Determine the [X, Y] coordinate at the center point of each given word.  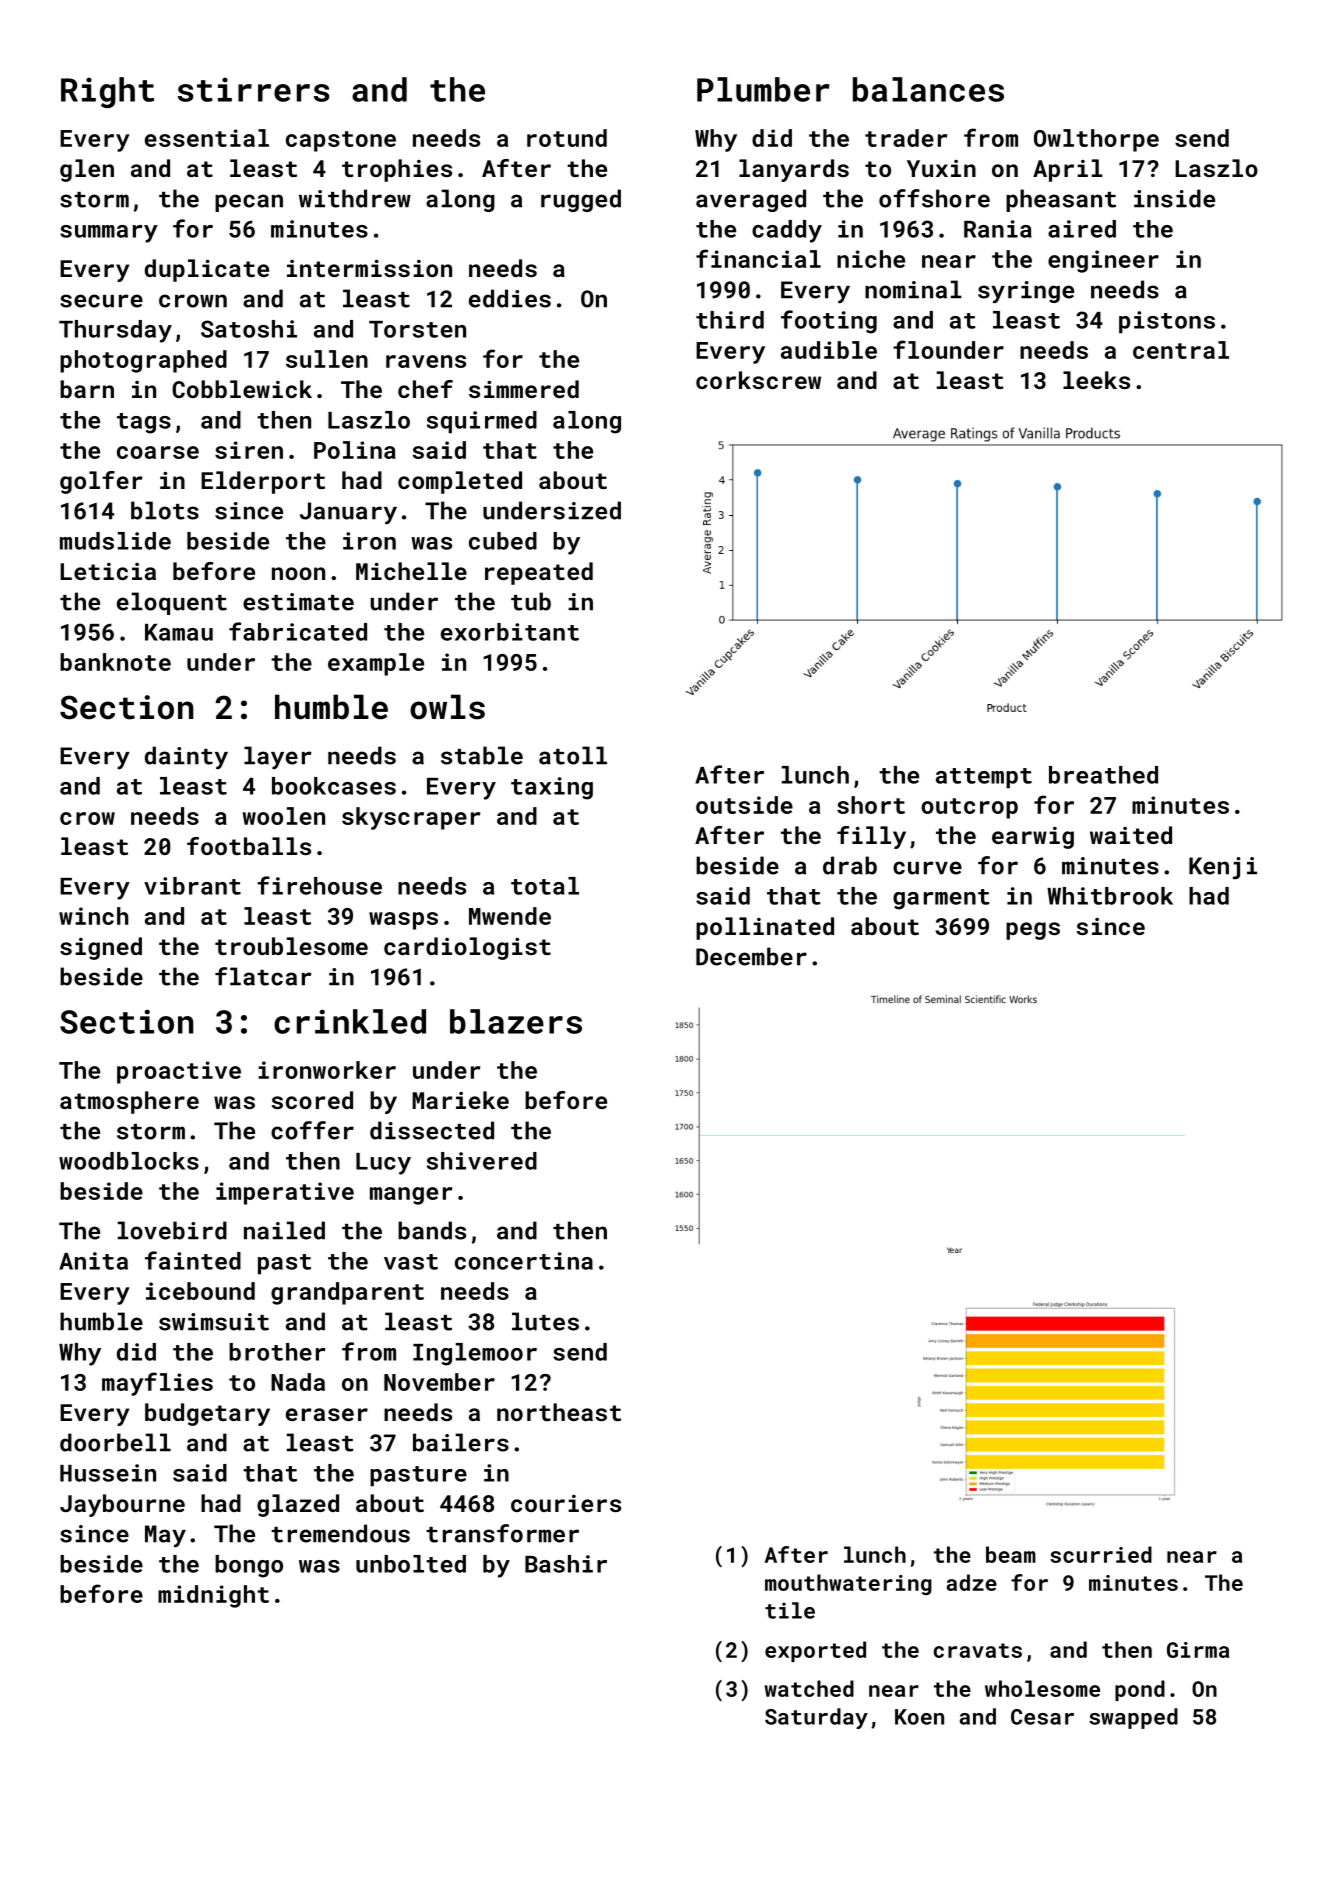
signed [101, 948]
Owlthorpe [1096, 140]
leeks [1096, 380]
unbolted [411, 1564]
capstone [341, 141]
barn [87, 389]
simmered [524, 389]
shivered [482, 1161]
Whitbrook [1110, 896]
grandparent [347, 1293]
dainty [186, 757]
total [545, 886]
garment [941, 899]
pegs [1033, 931]
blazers [516, 1021]
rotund [567, 138]
